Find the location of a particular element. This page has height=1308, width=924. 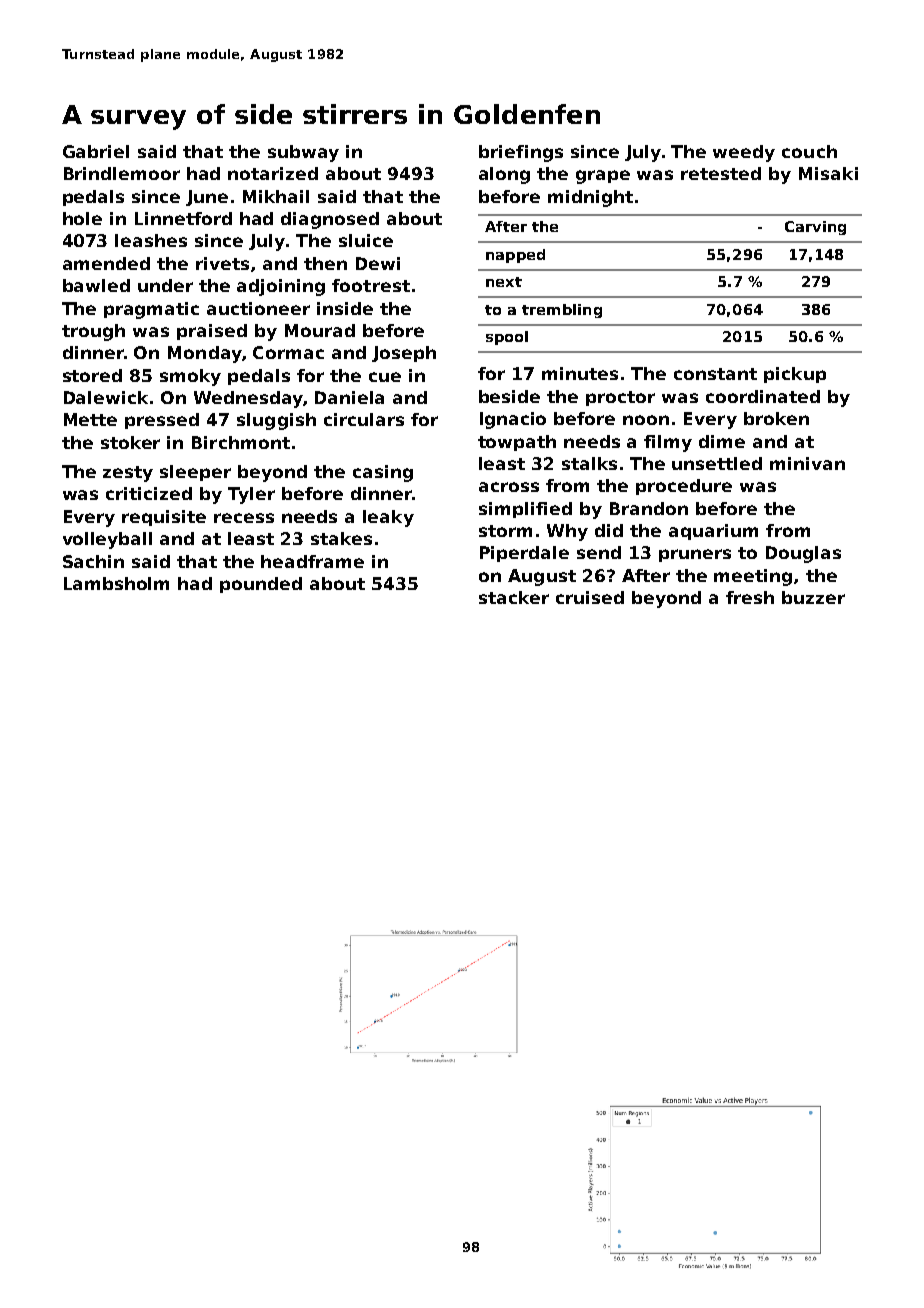

napped is located at coordinates (515, 256).
